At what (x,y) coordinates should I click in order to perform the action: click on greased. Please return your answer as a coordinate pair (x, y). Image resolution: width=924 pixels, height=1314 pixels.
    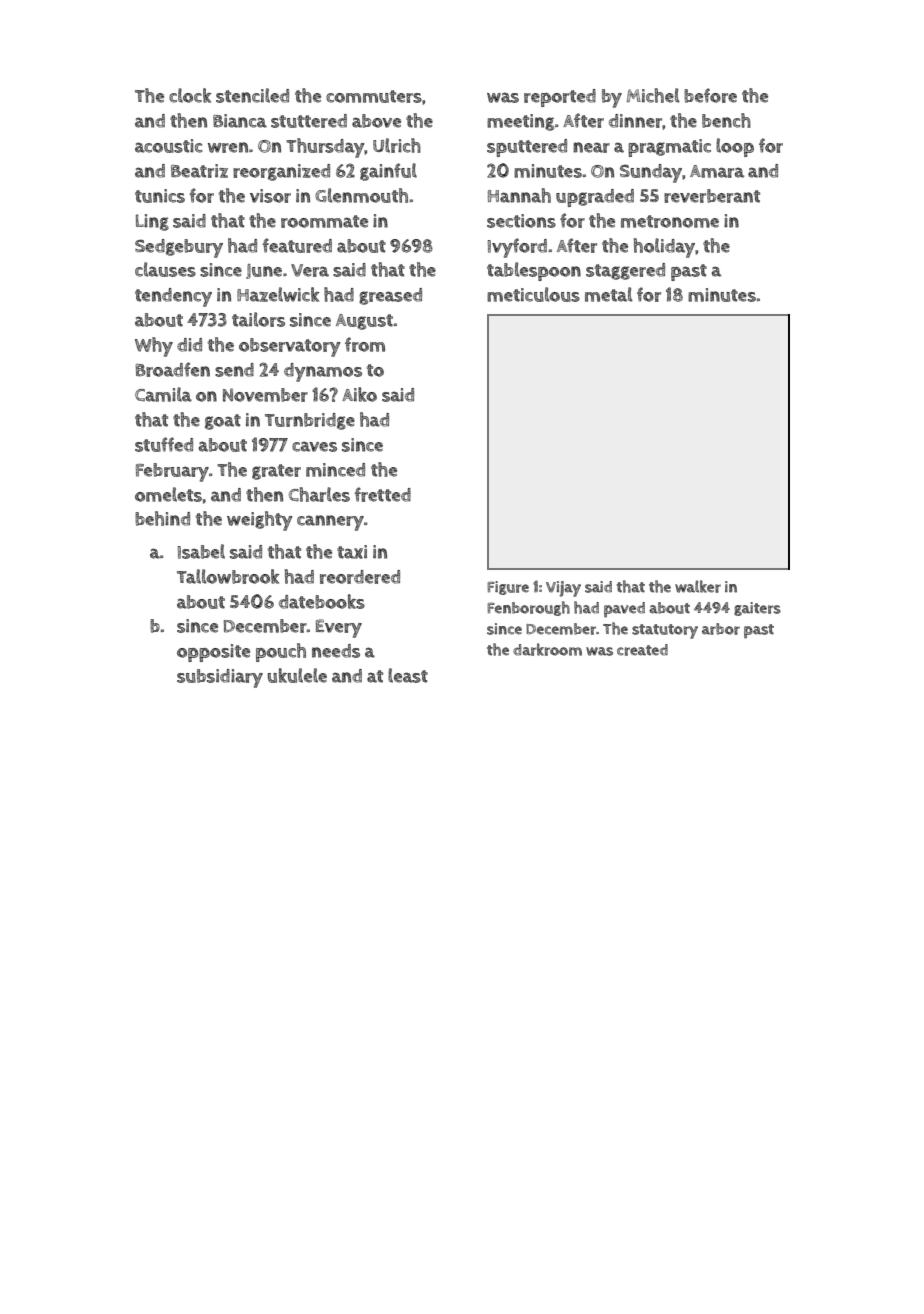
    Looking at the image, I should click on (390, 296).
